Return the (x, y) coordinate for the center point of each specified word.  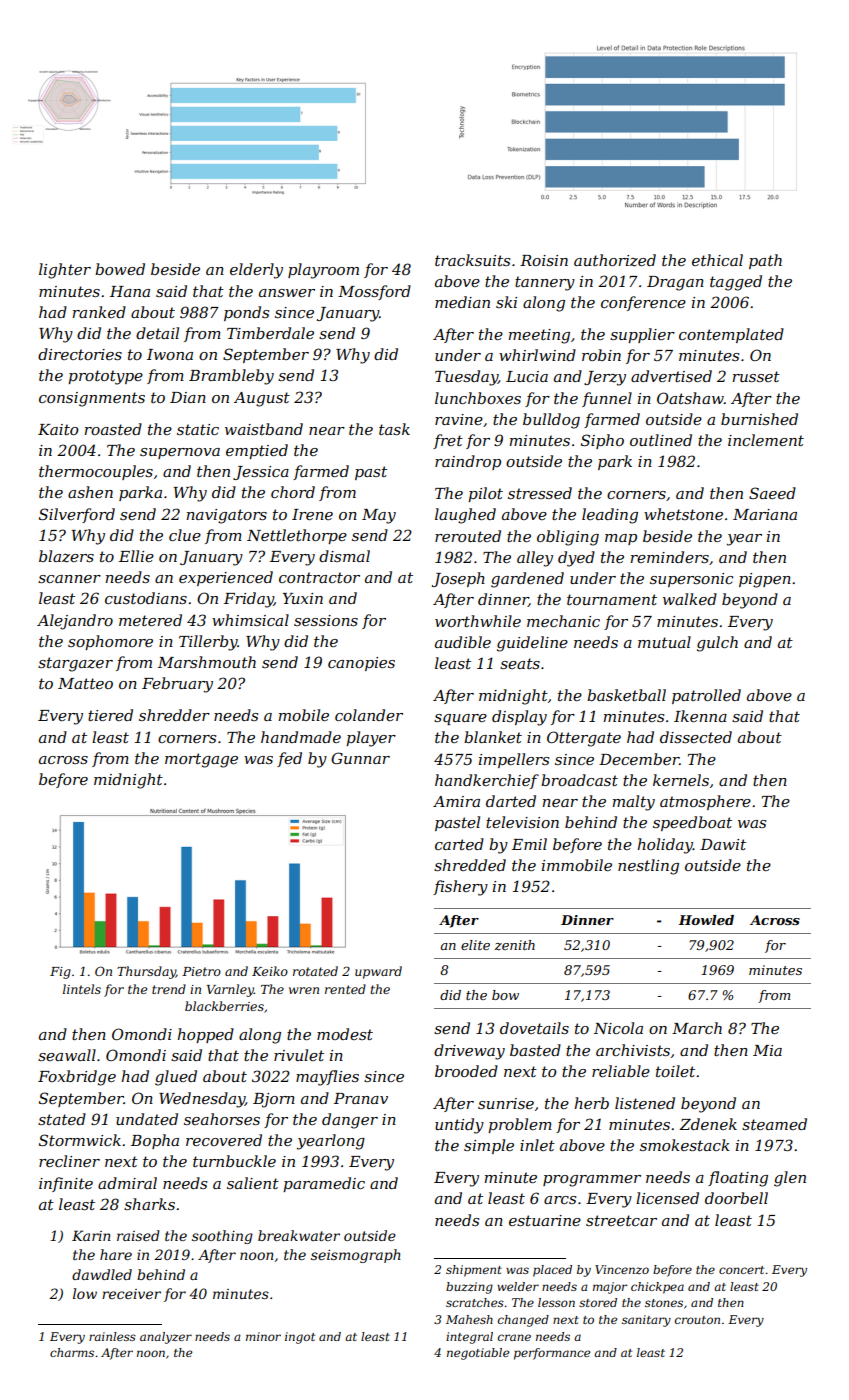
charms (72, 1352)
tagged (736, 283)
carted (459, 844)
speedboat (692, 823)
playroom (323, 271)
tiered (110, 715)
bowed (120, 269)
